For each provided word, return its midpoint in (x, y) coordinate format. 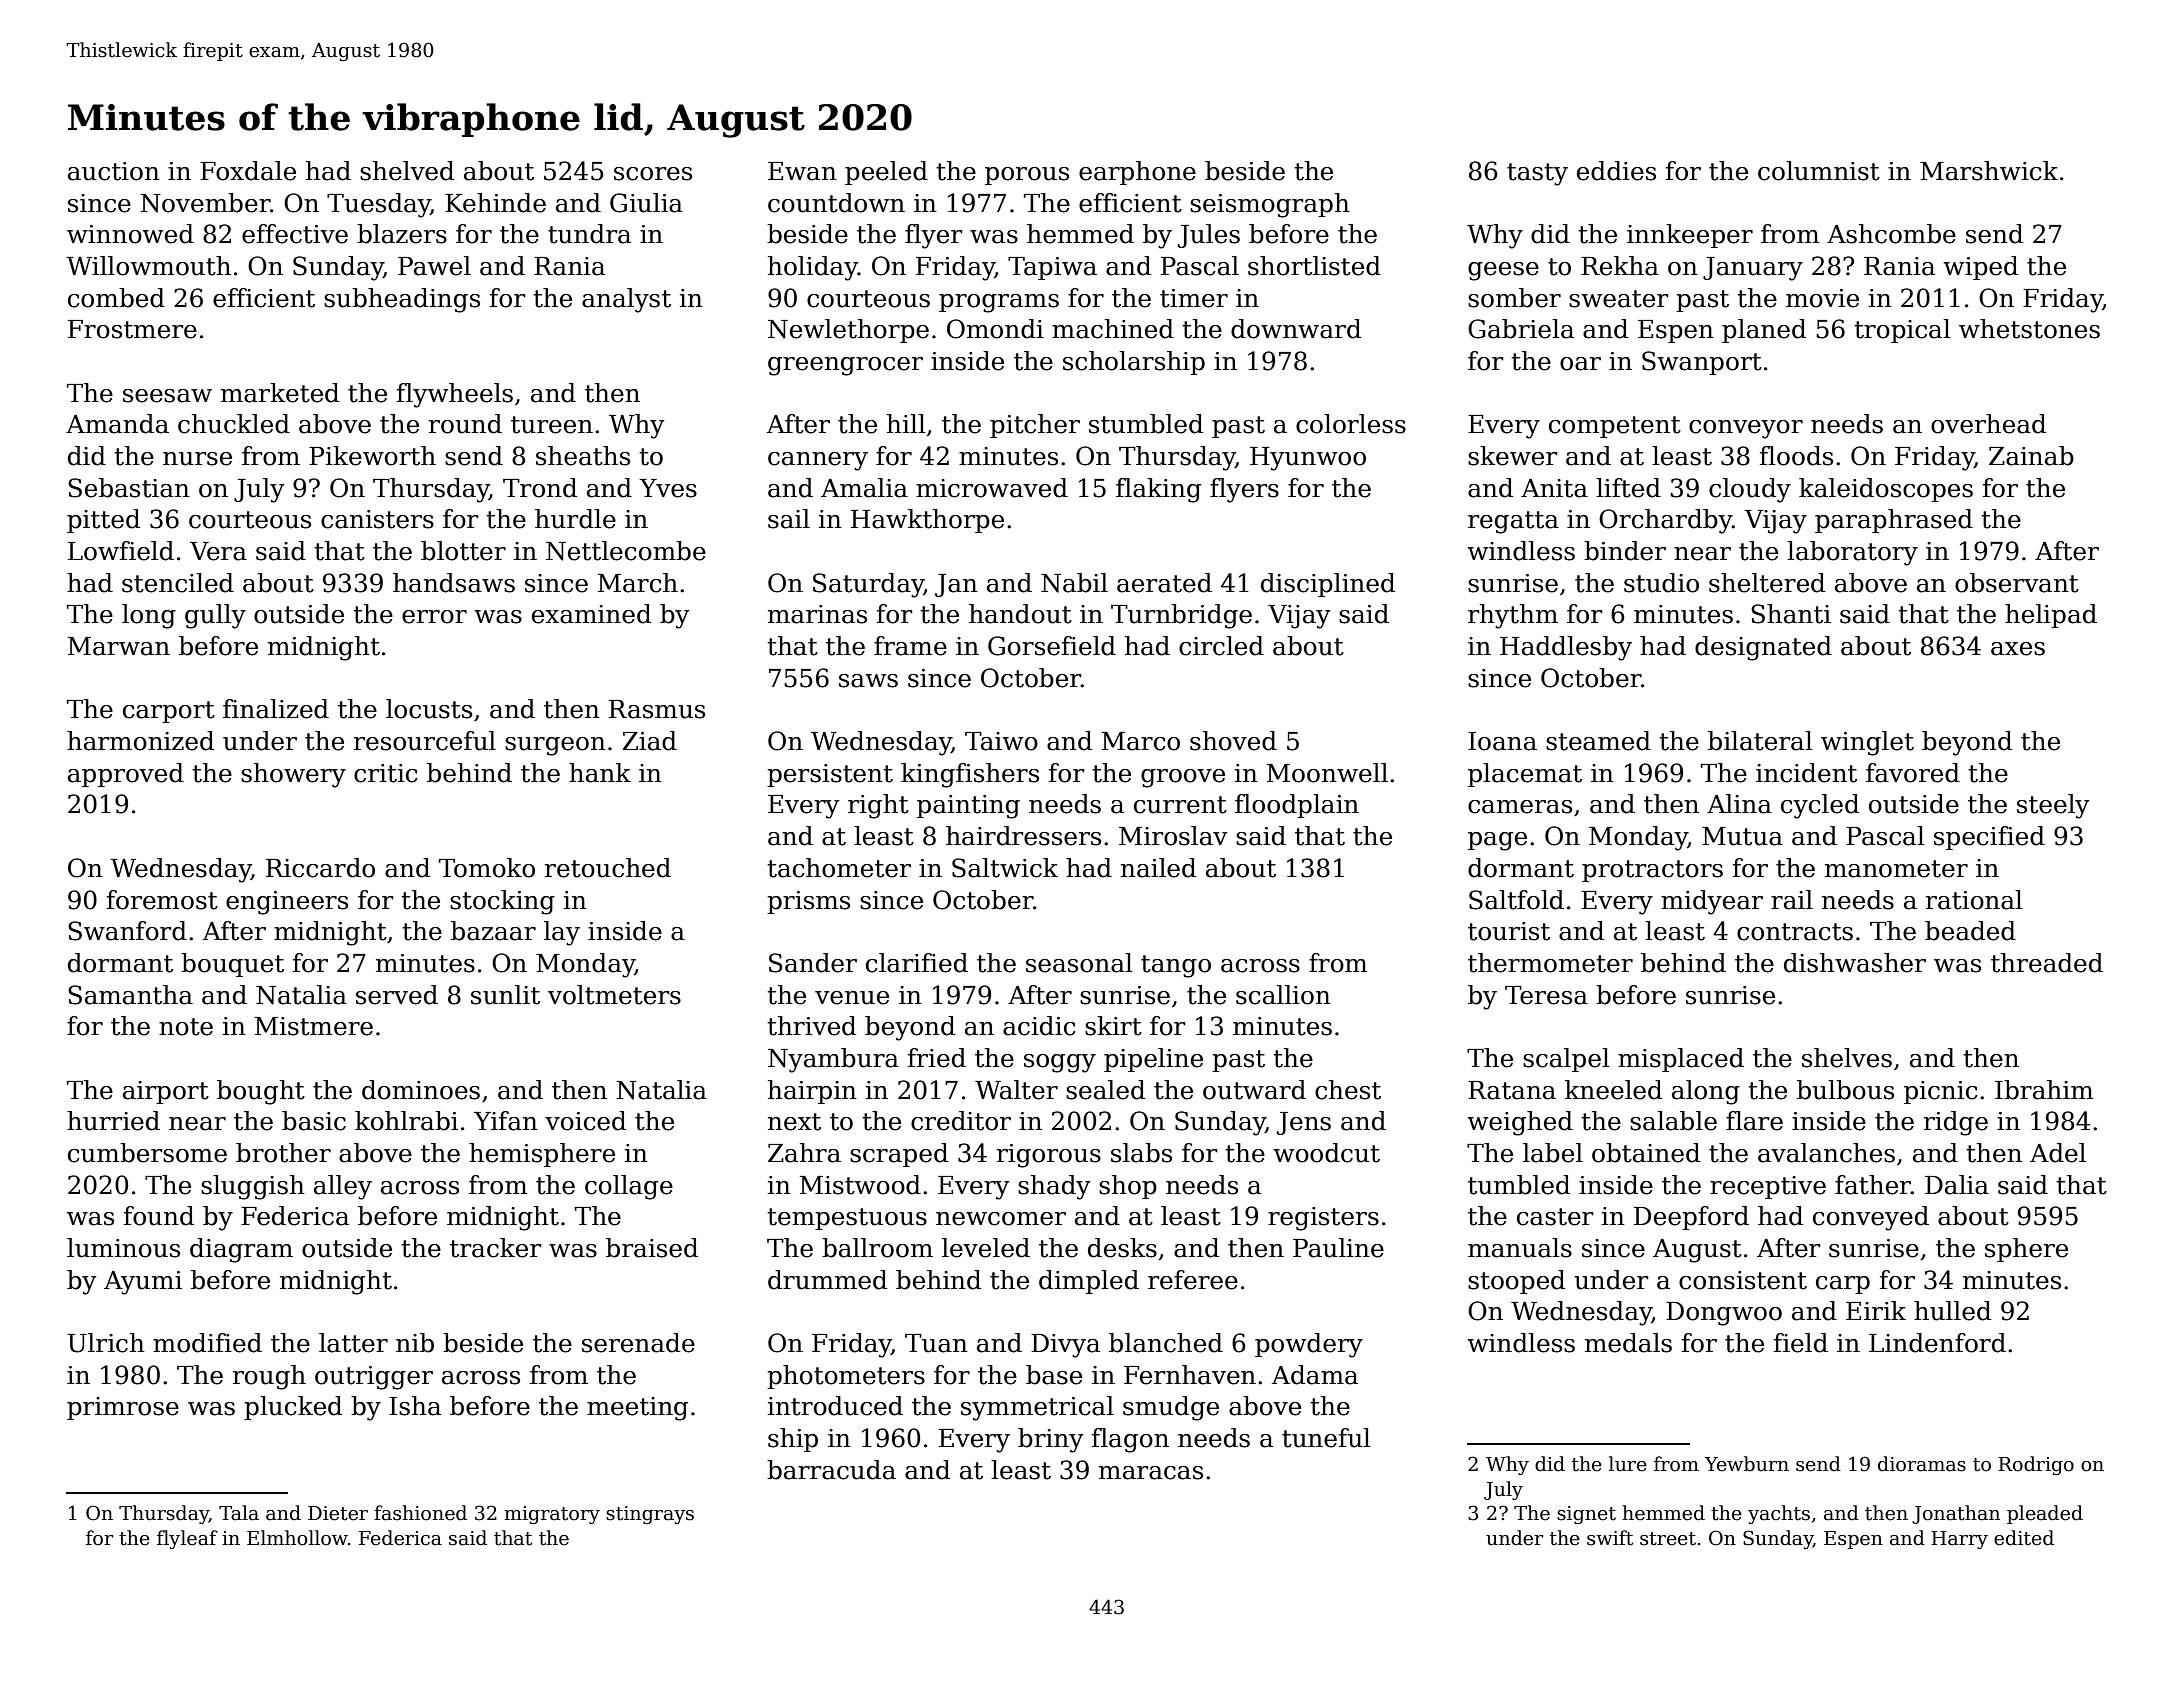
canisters (377, 519)
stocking (502, 902)
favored (1913, 773)
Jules (1209, 236)
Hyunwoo (1308, 459)
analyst (626, 300)
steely (2053, 806)
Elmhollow (297, 1538)
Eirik (1876, 1310)
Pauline (1338, 1248)
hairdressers (1023, 836)
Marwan (119, 646)
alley (343, 1187)
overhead (1988, 424)
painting (968, 807)
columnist (1819, 171)
